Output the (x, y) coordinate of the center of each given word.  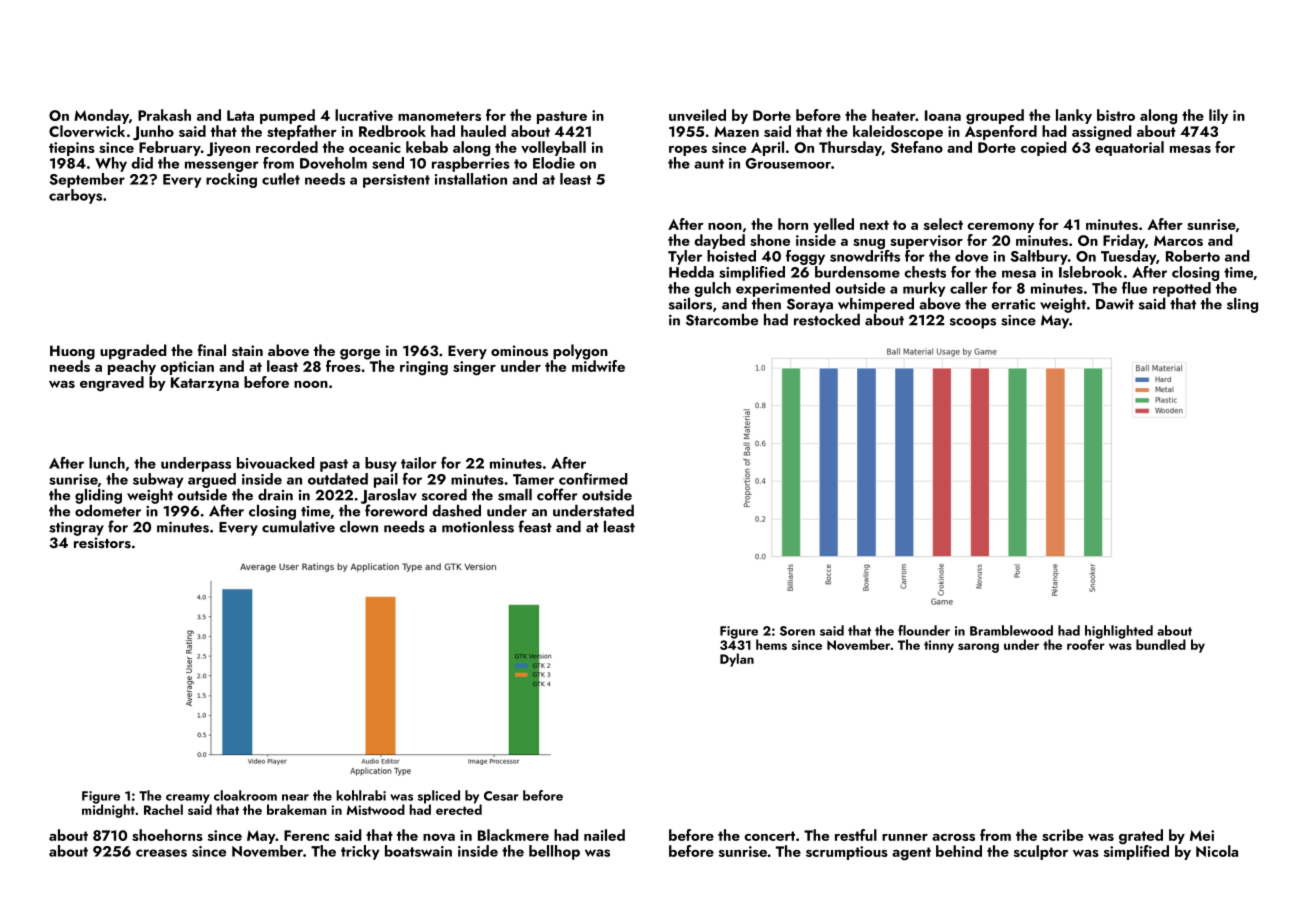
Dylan (737, 660)
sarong (978, 648)
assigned (1102, 133)
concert (769, 836)
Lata (240, 115)
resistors (102, 543)
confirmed (593, 479)
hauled (483, 131)
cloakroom (245, 795)
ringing (424, 368)
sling (1242, 305)
